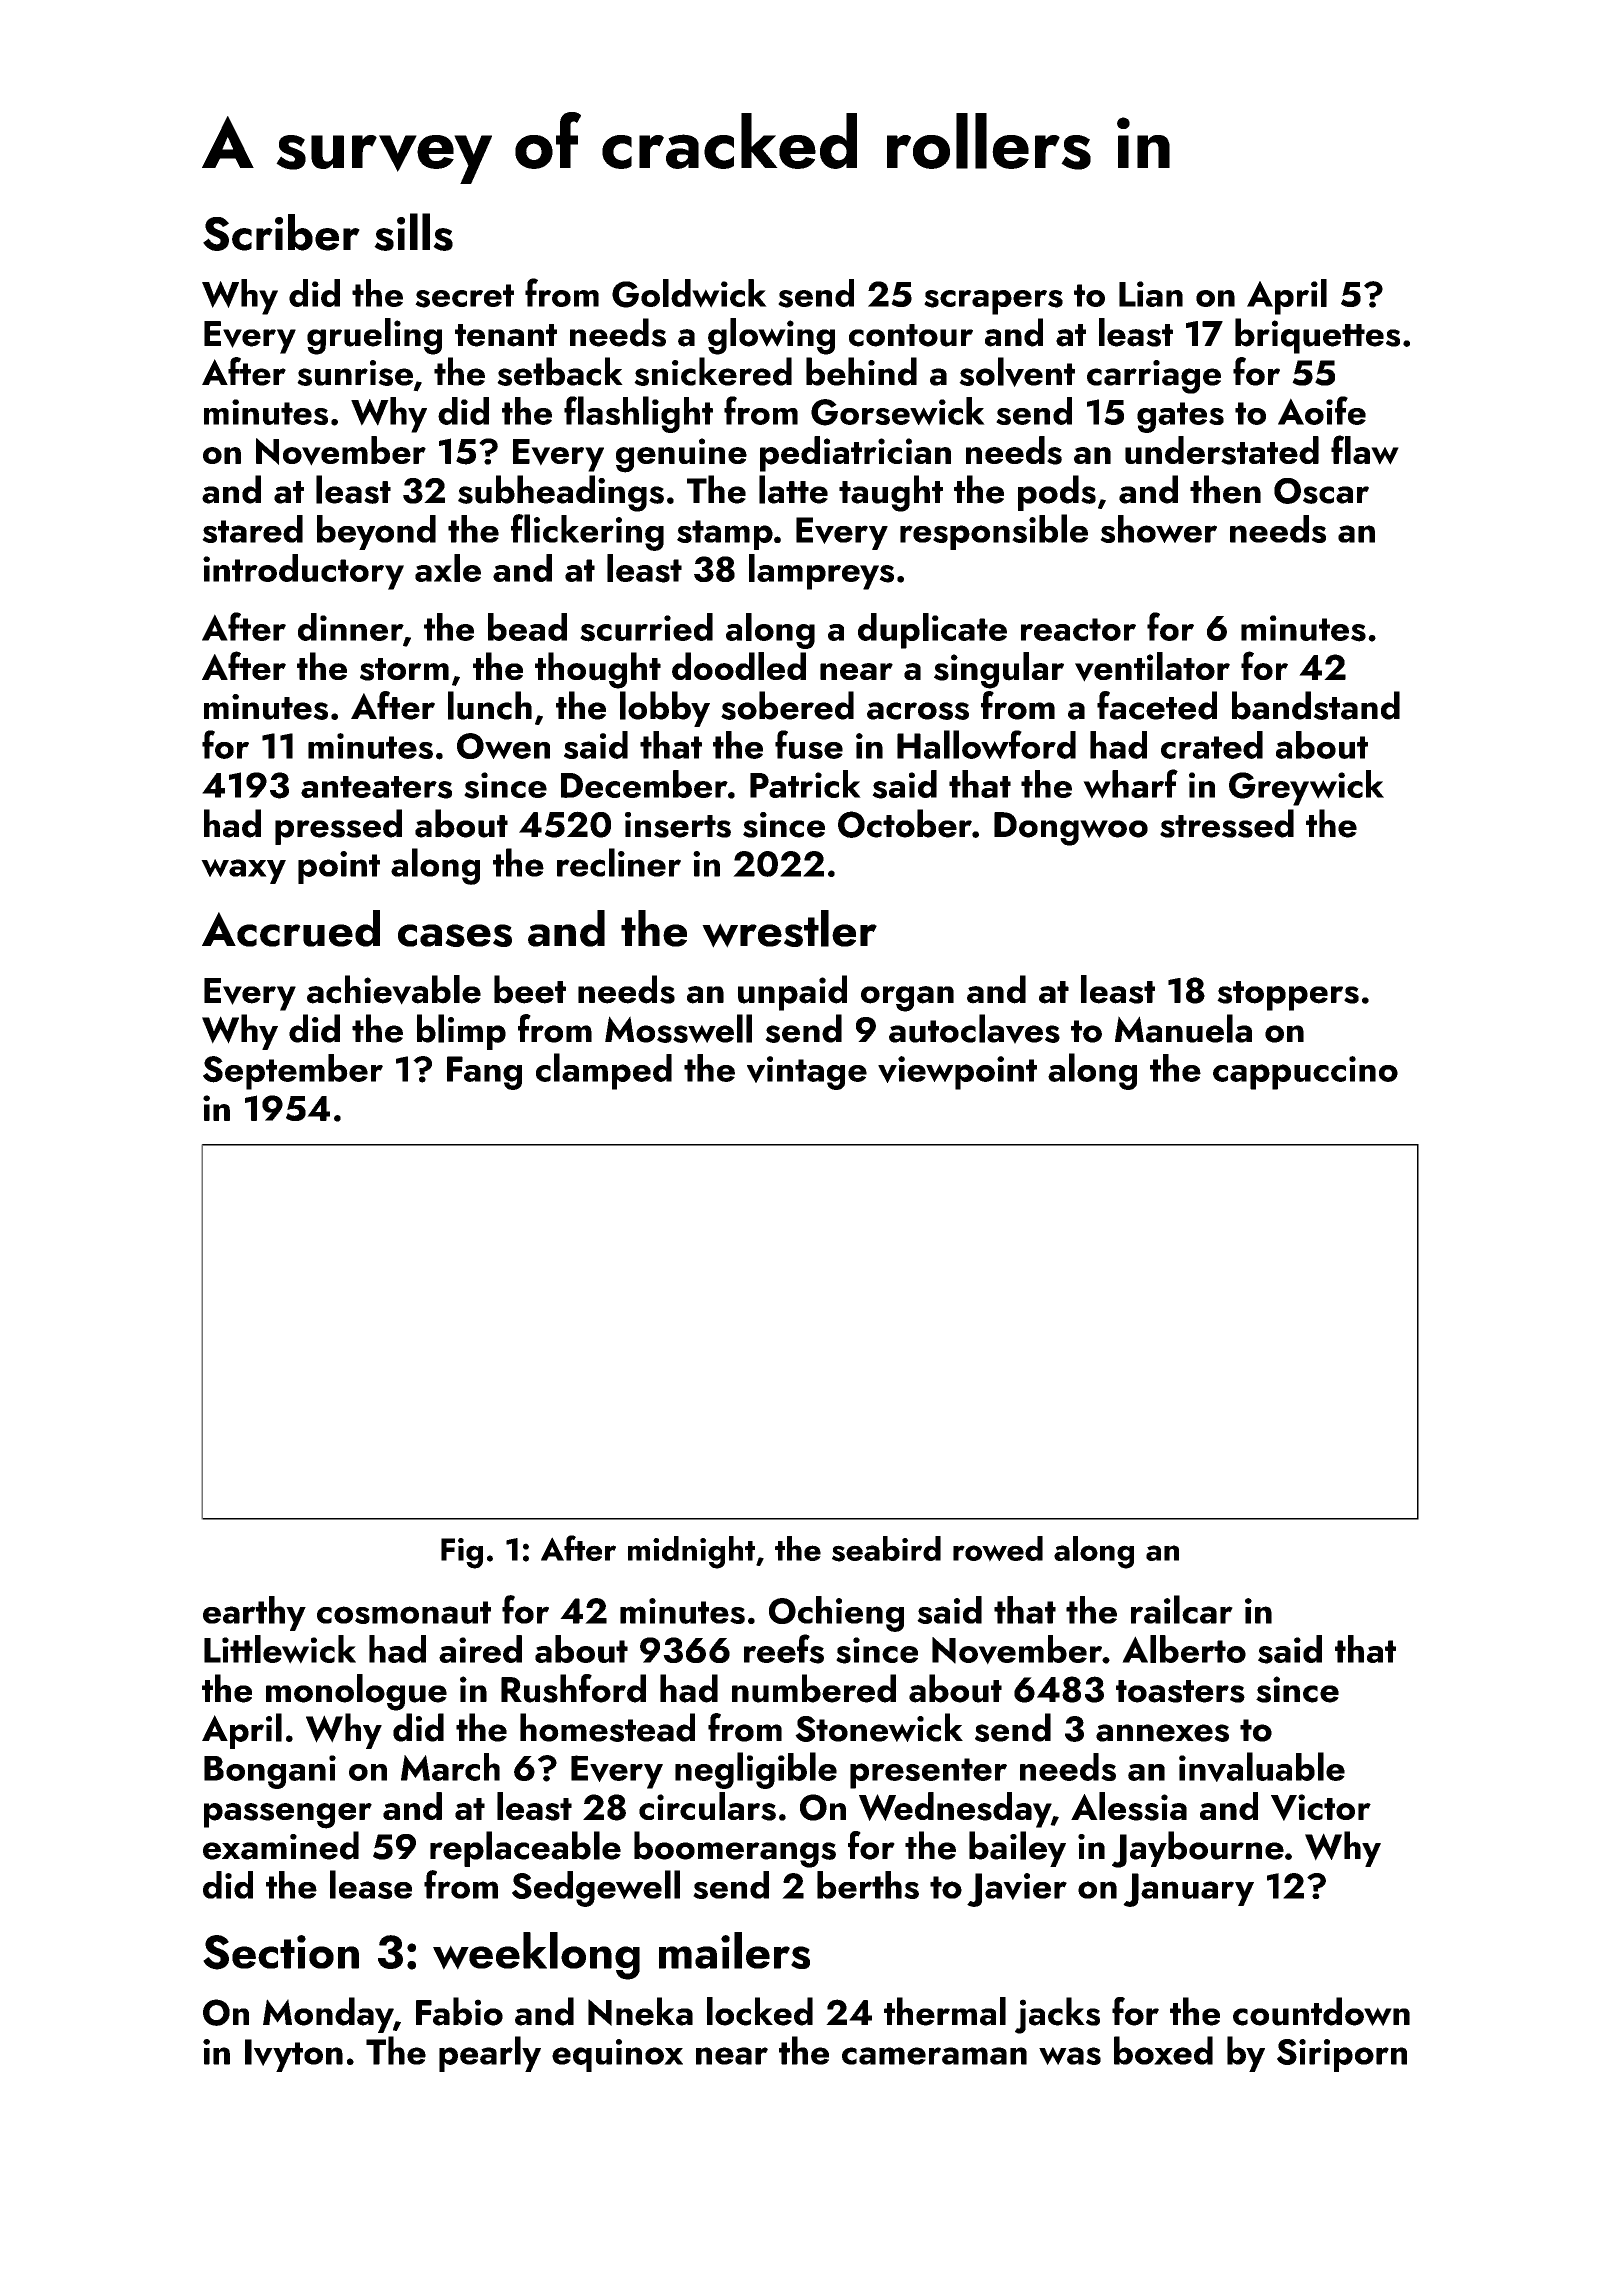 This image has width=1620, height=2292. Describe the element at coordinates (1288, 996) in the image. I see `stoppers` at that location.
